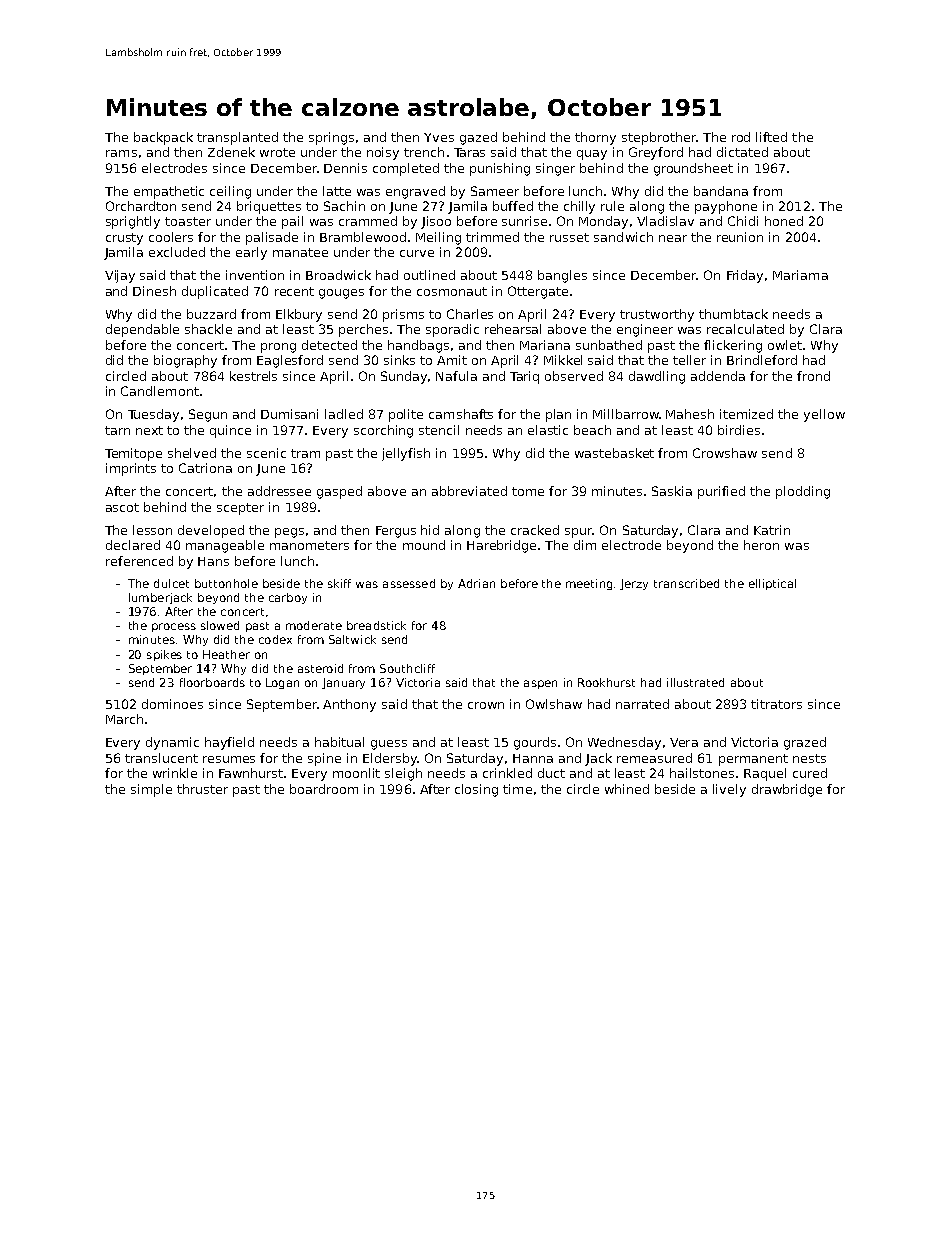 The height and width of the screenshot is (1233, 952). Describe the element at coordinates (500, 169) in the screenshot. I see `punishing` at that location.
